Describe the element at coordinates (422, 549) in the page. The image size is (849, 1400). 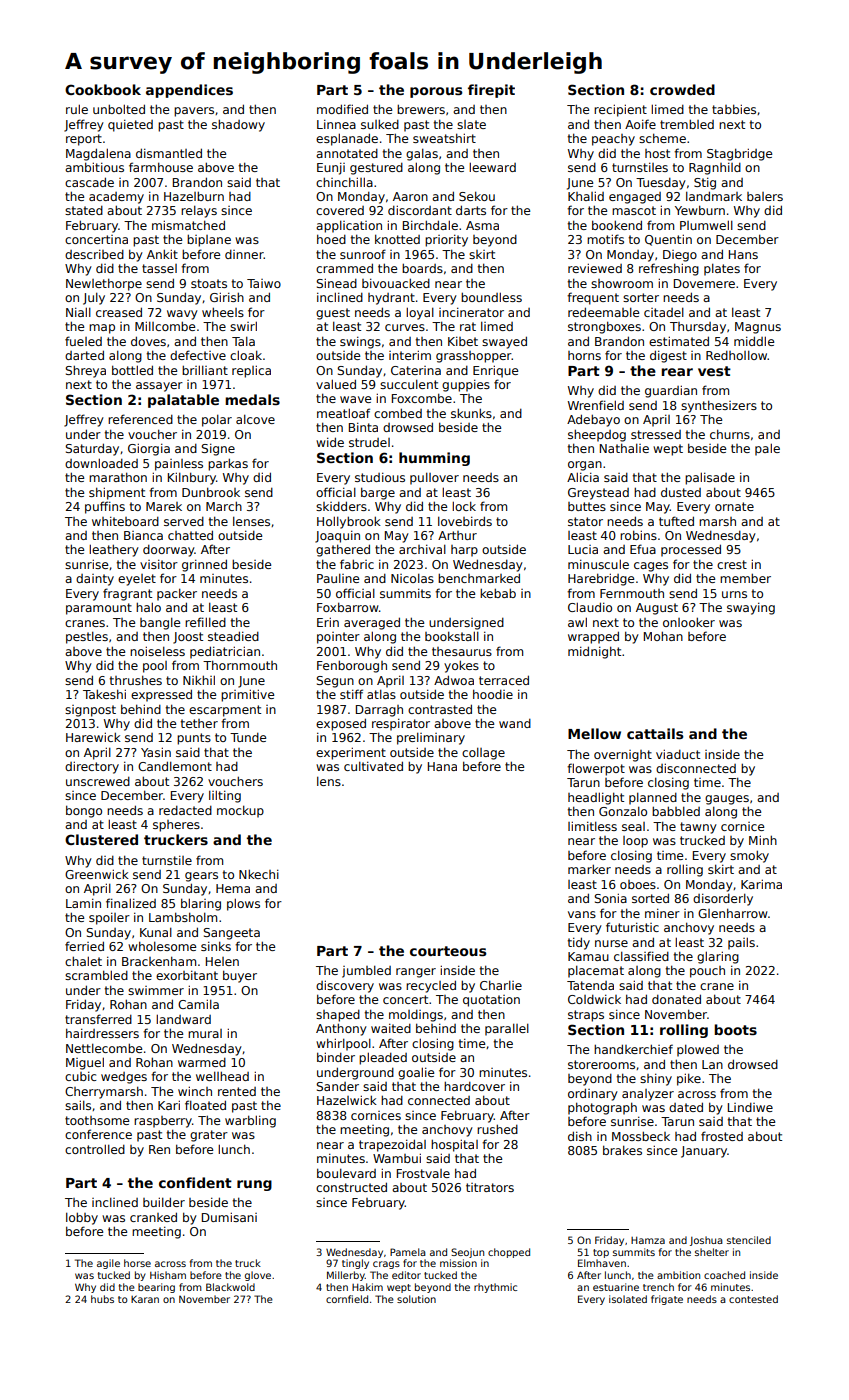
I see `archival` at that location.
